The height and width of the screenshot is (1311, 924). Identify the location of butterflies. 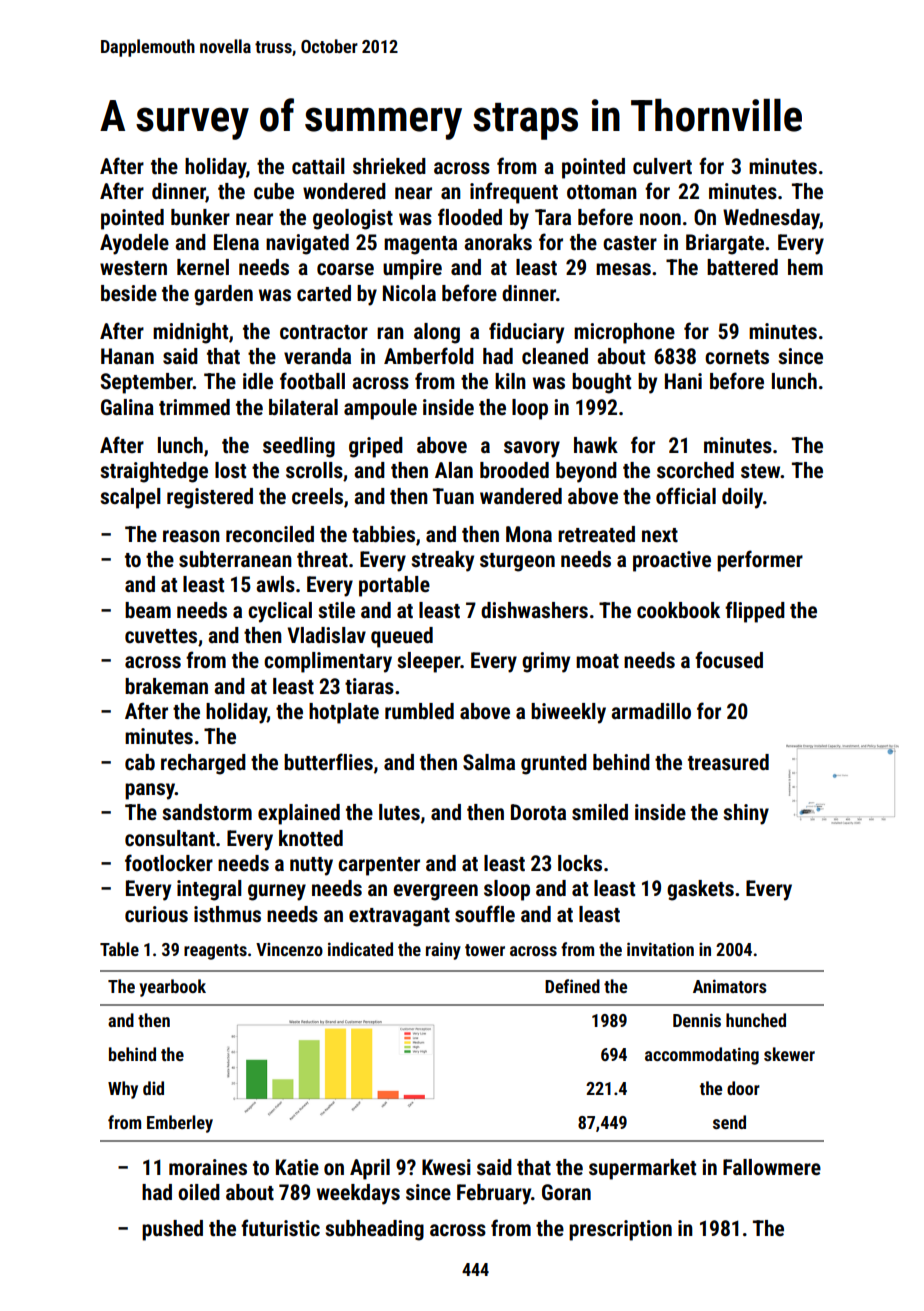
(328, 762).
